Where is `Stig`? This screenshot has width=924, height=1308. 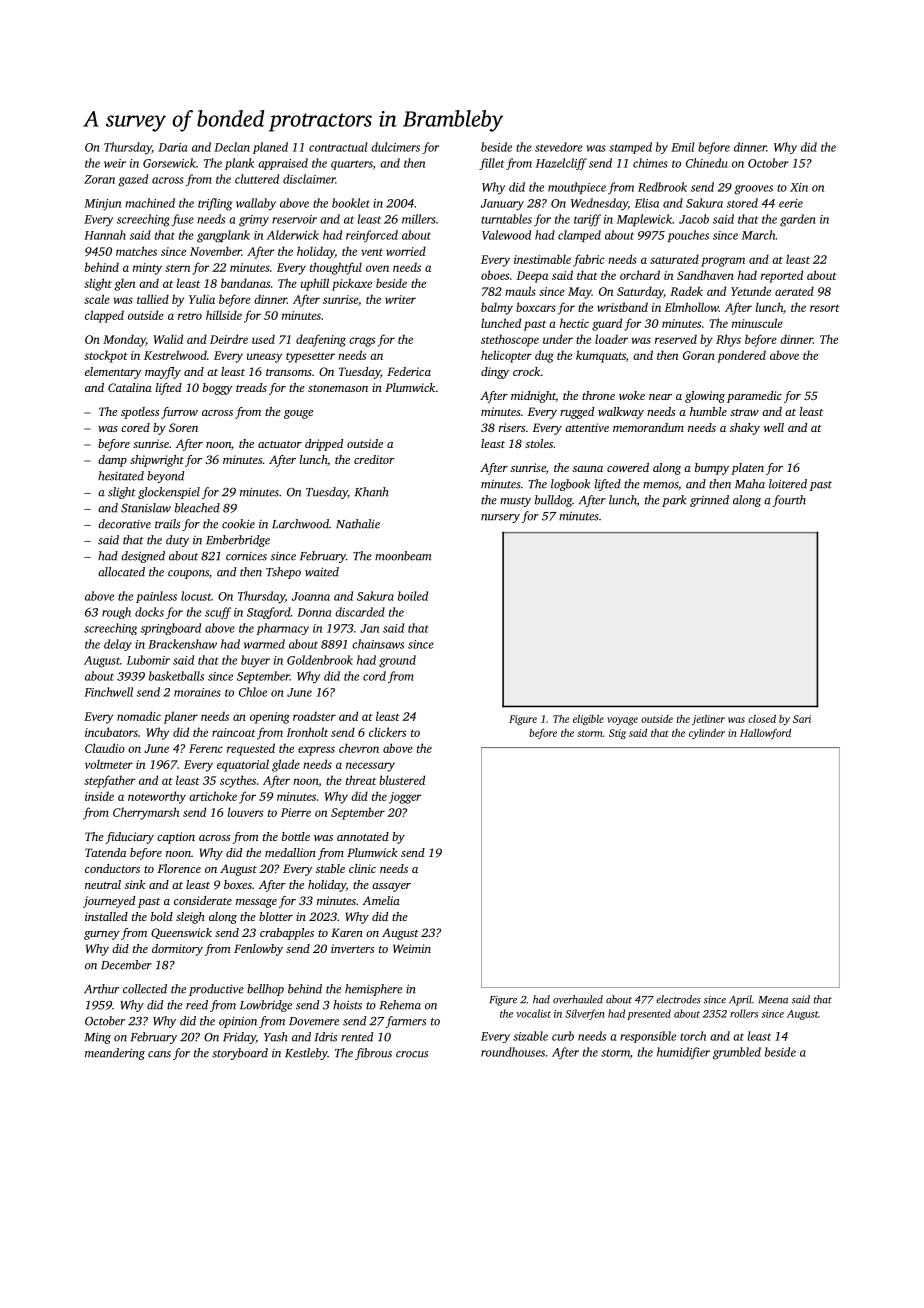
Stig is located at coordinates (617, 734).
